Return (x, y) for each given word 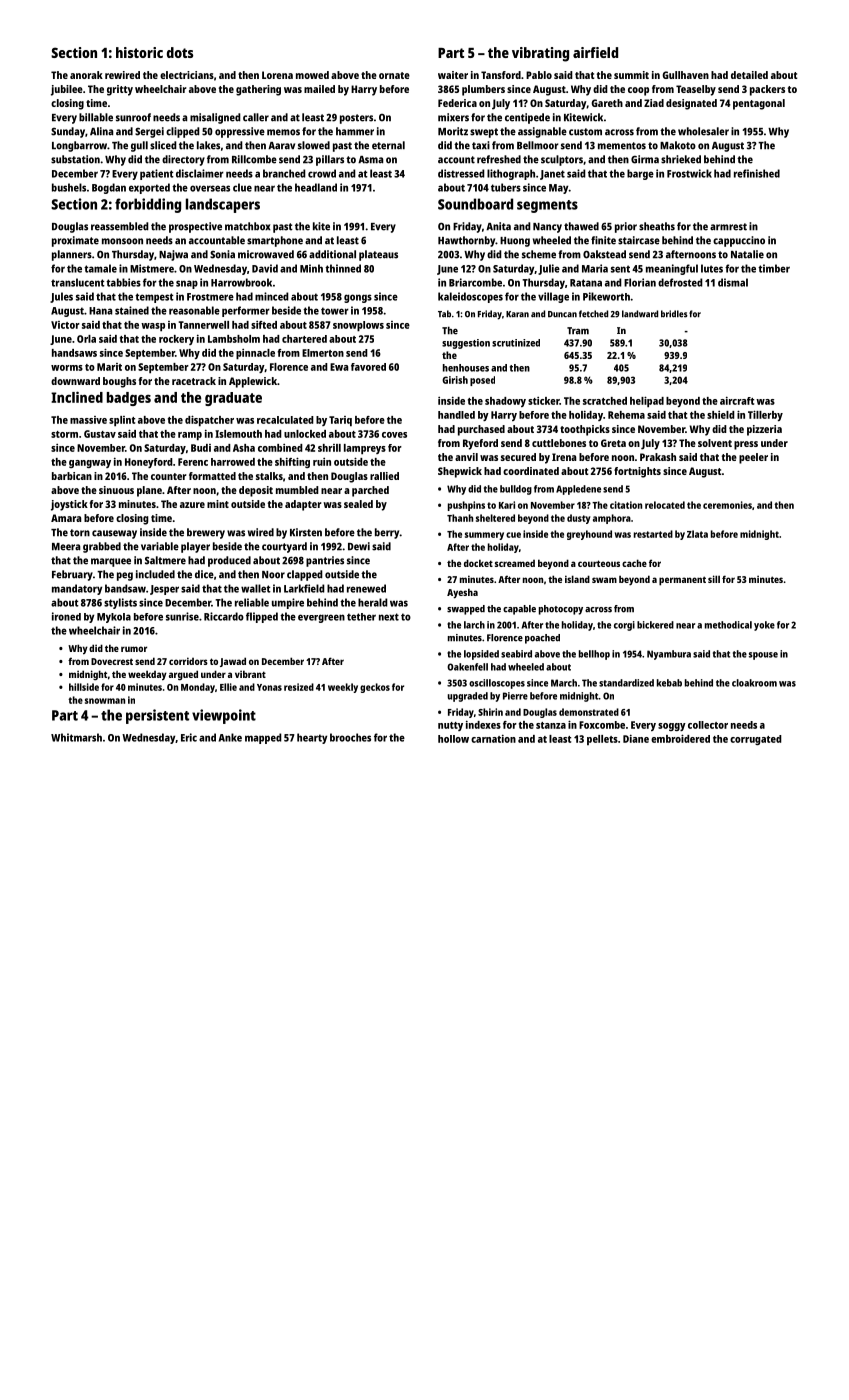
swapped (466, 610)
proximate (75, 241)
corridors (188, 661)
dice (204, 574)
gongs (358, 298)
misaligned (215, 118)
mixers (453, 117)
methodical (728, 625)
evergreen (321, 618)
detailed (749, 75)
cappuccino (739, 241)
